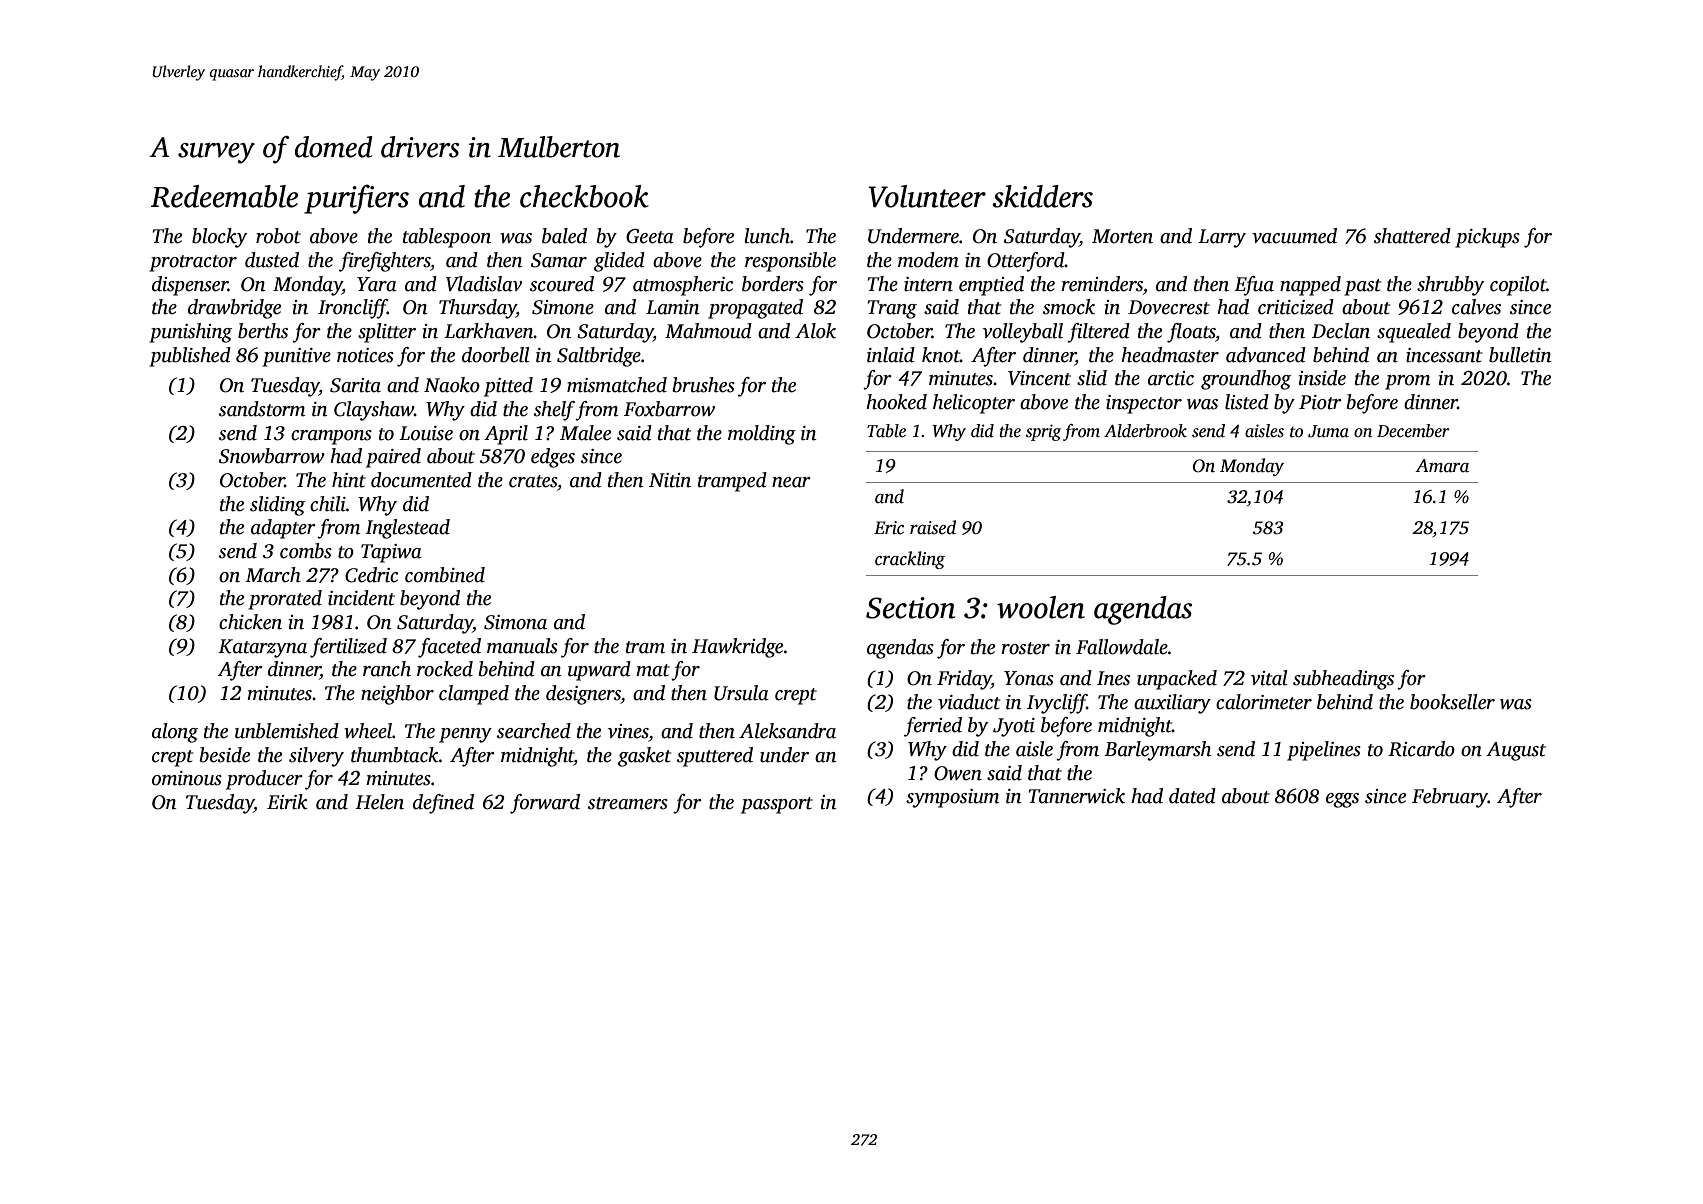 This screenshot has width=1703, height=1204. Describe the element at coordinates (644, 757) in the screenshot. I see `gasket` at that location.
